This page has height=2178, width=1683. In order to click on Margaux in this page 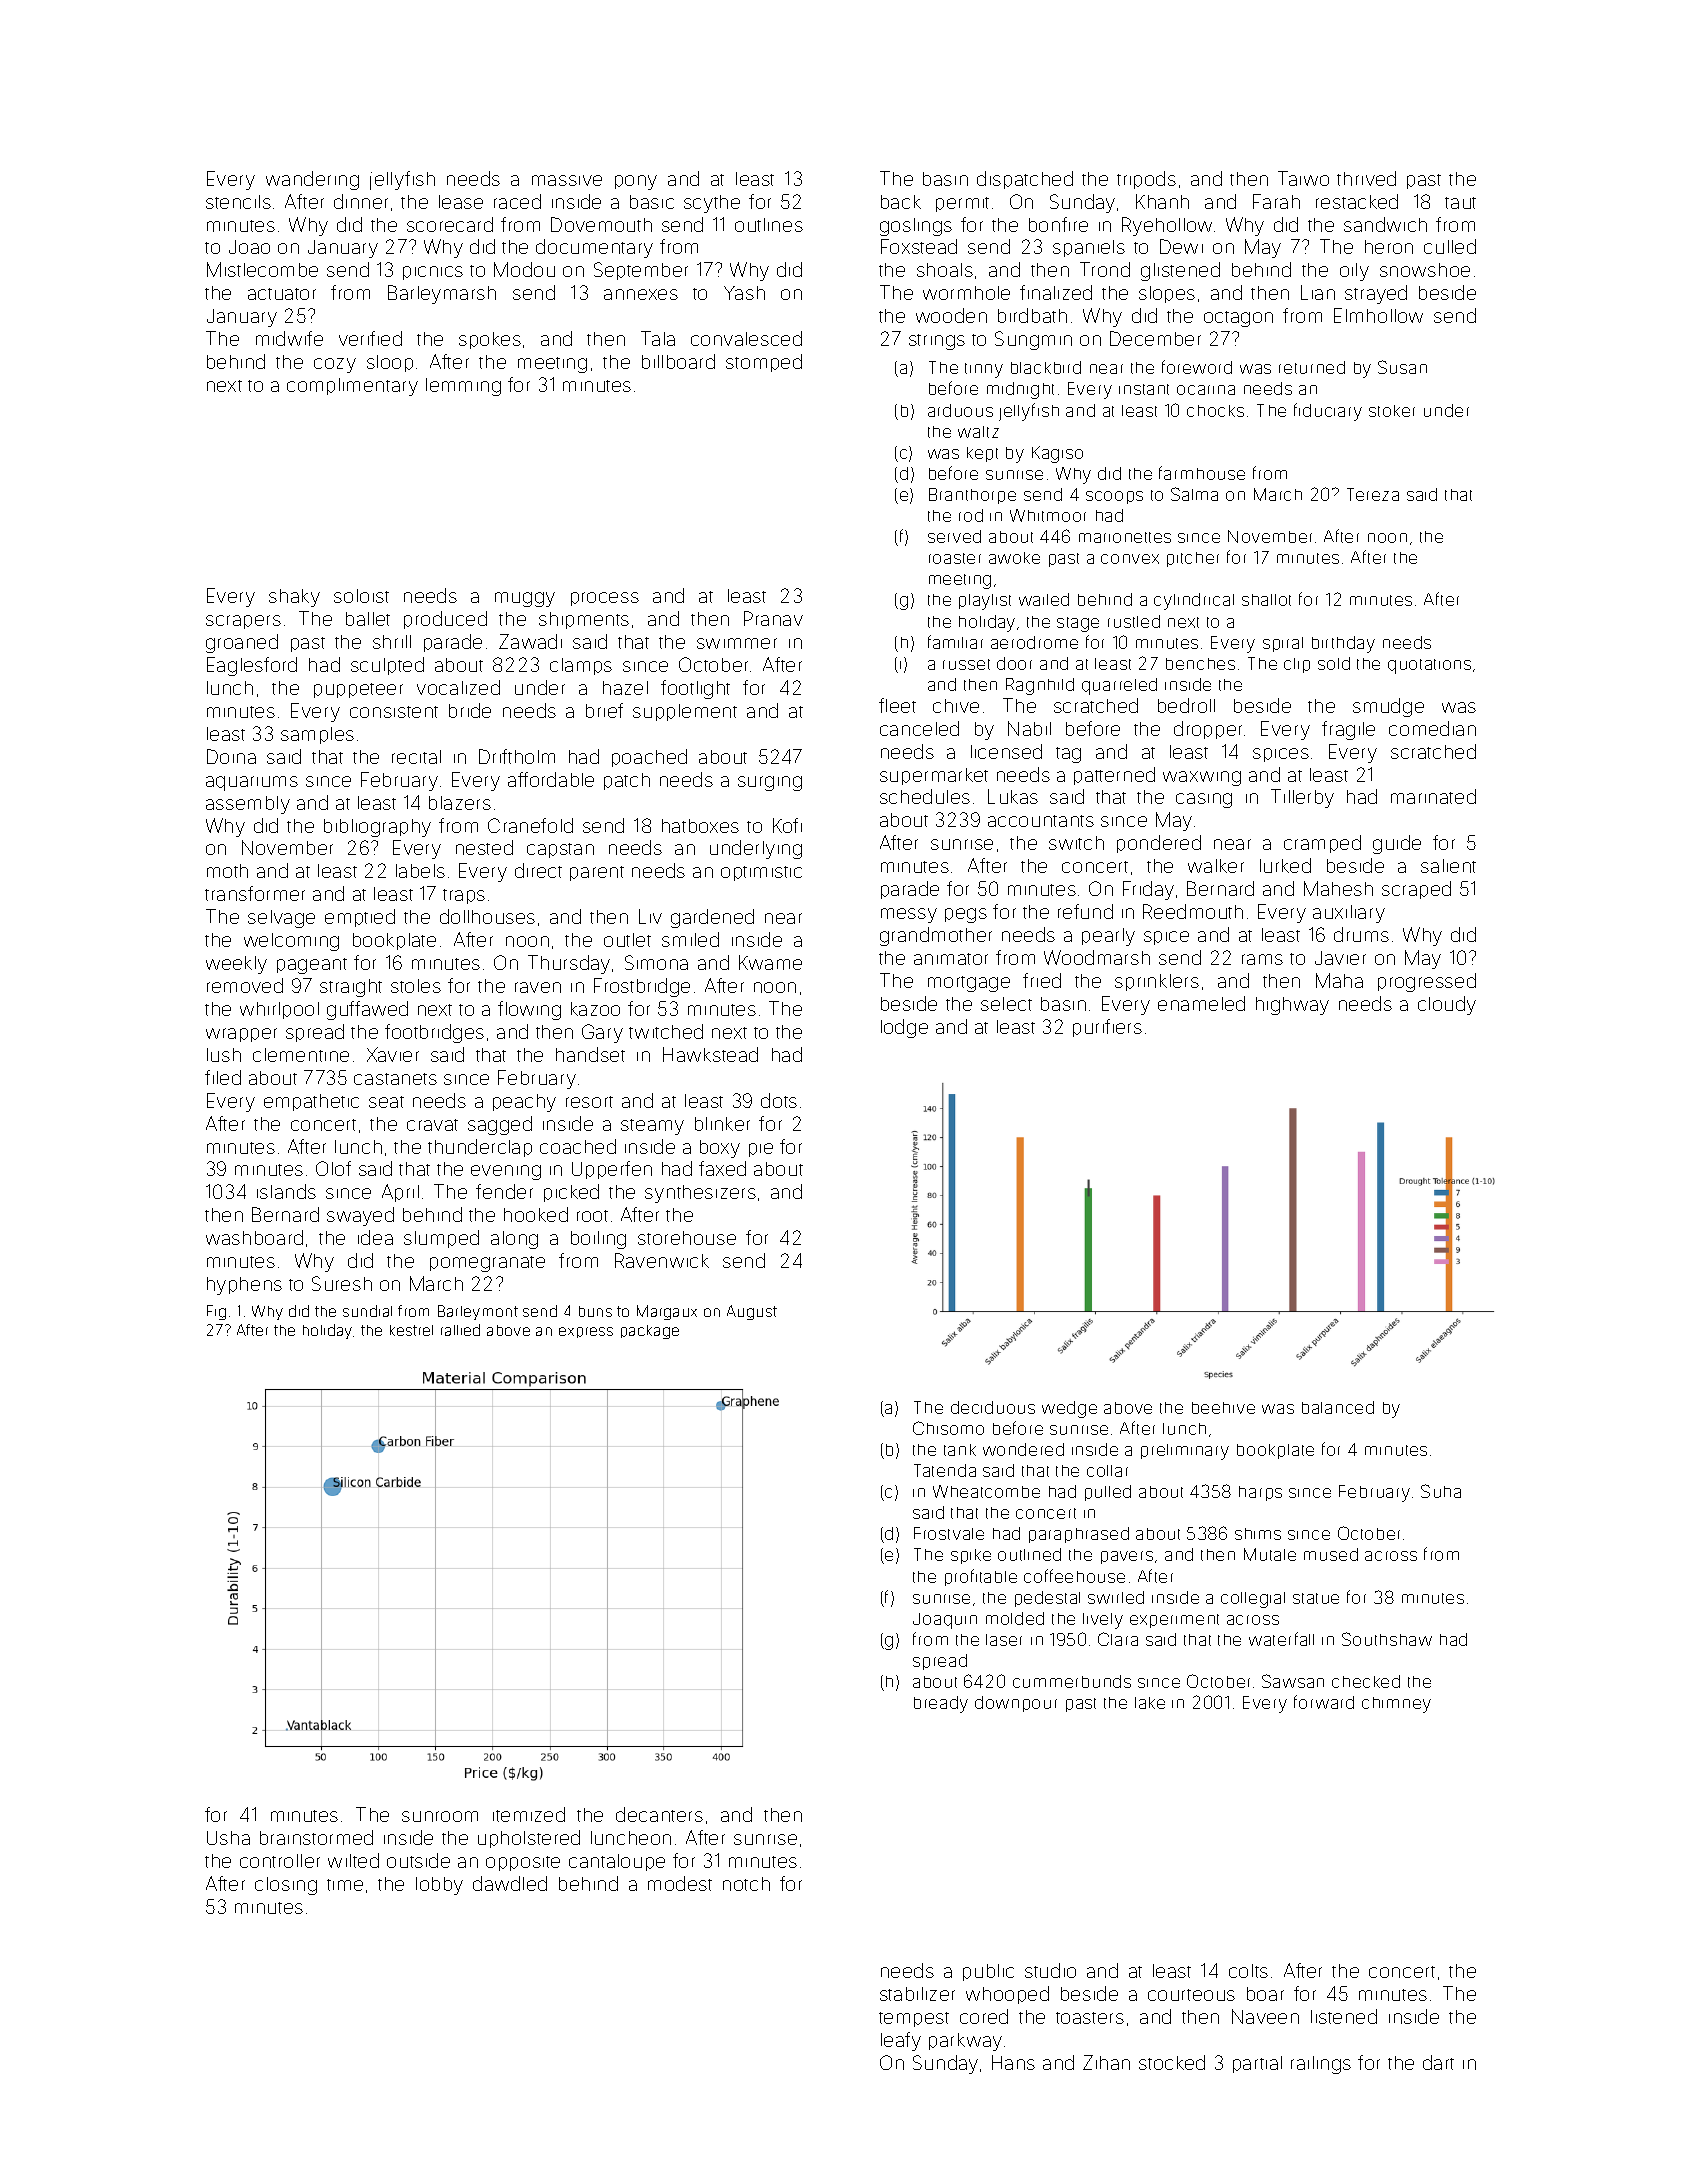, I will do `click(667, 1312)`.
